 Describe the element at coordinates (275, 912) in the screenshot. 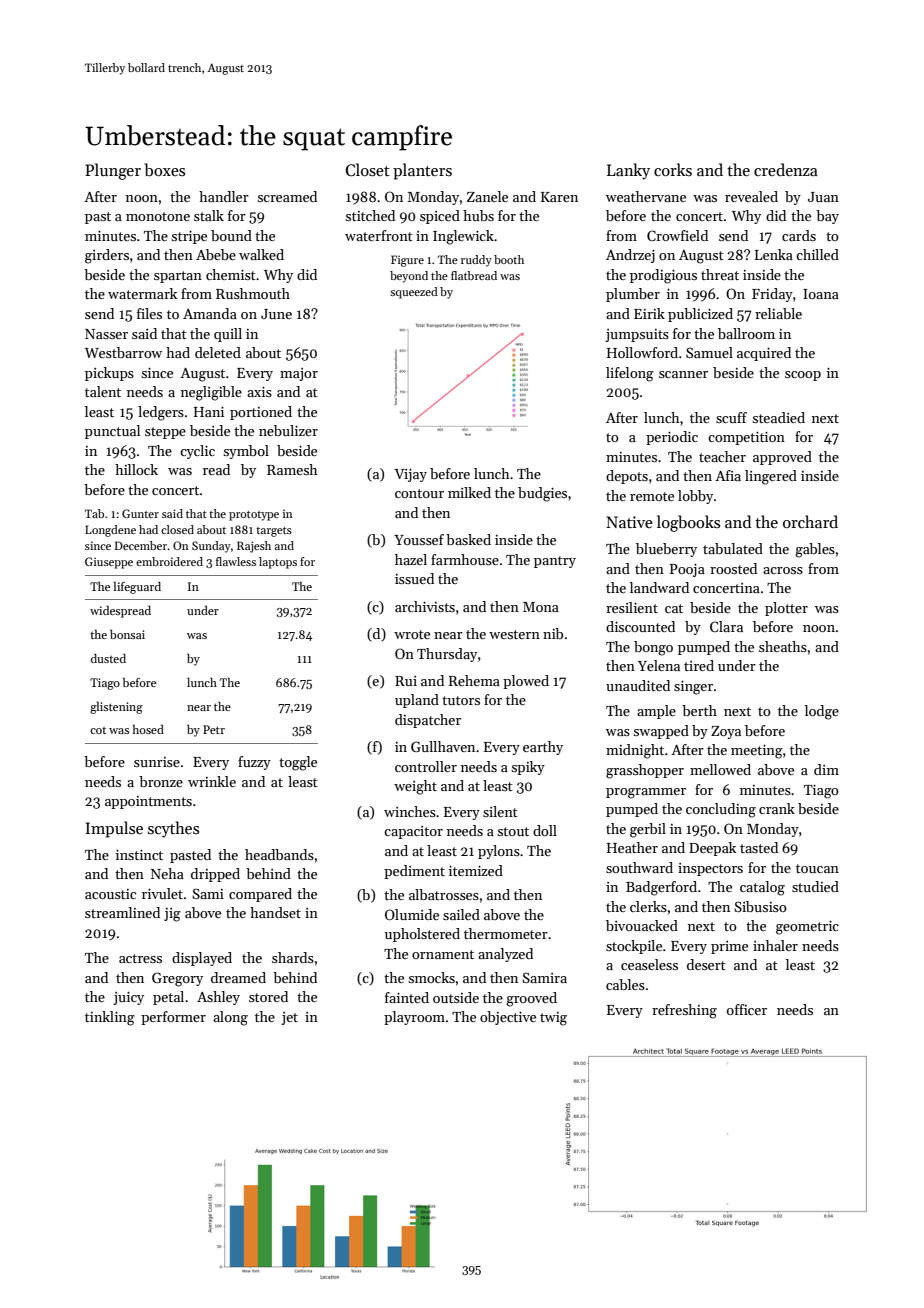

I see `handset` at that location.
